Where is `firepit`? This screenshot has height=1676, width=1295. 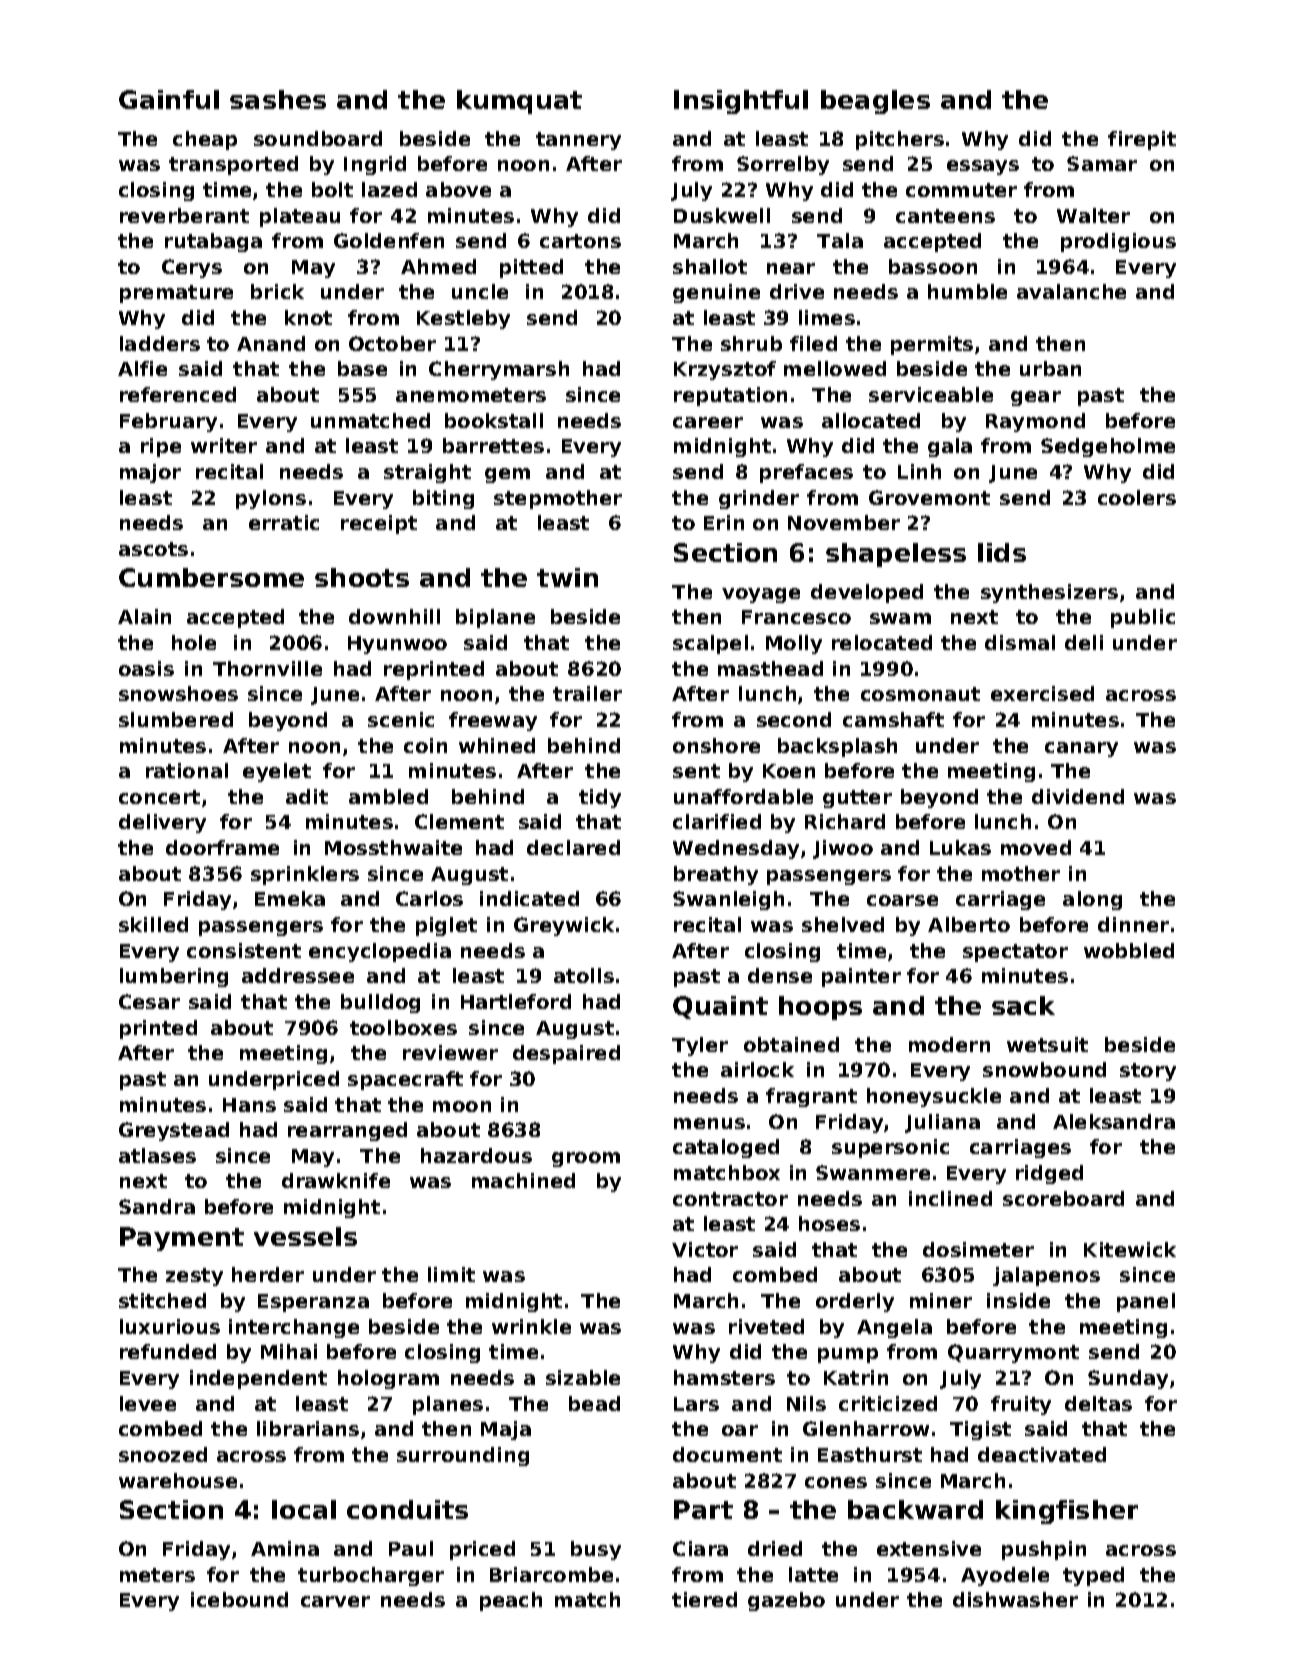
firepit is located at coordinates (1142, 140).
